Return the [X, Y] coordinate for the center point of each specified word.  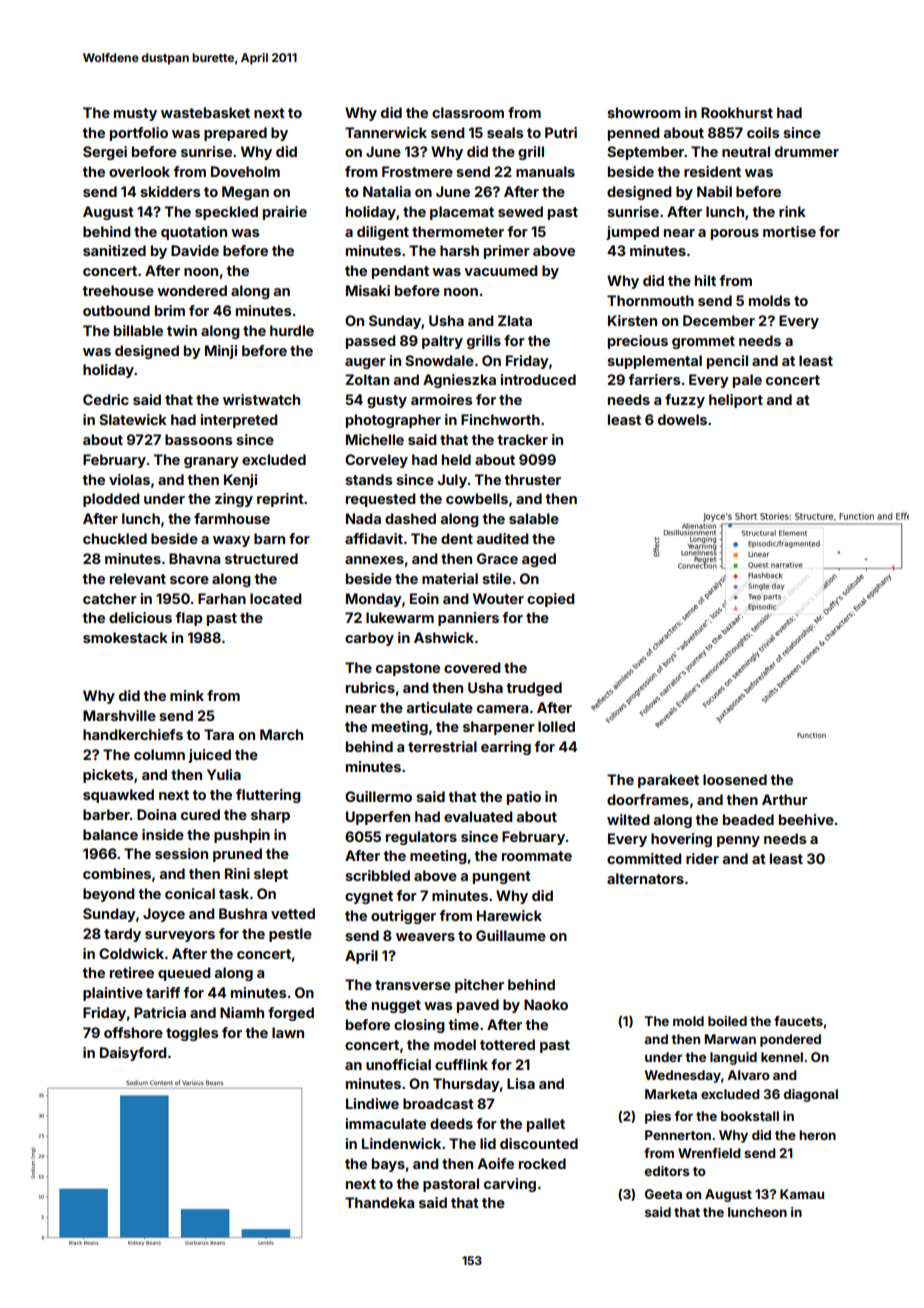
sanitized [114, 250]
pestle [290, 935]
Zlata [515, 320]
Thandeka [379, 1202]
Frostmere [417, 171]
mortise [789, 231]
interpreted [239, 421]
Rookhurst [737, 112]
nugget [396, 1006]
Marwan [730, 1039]
